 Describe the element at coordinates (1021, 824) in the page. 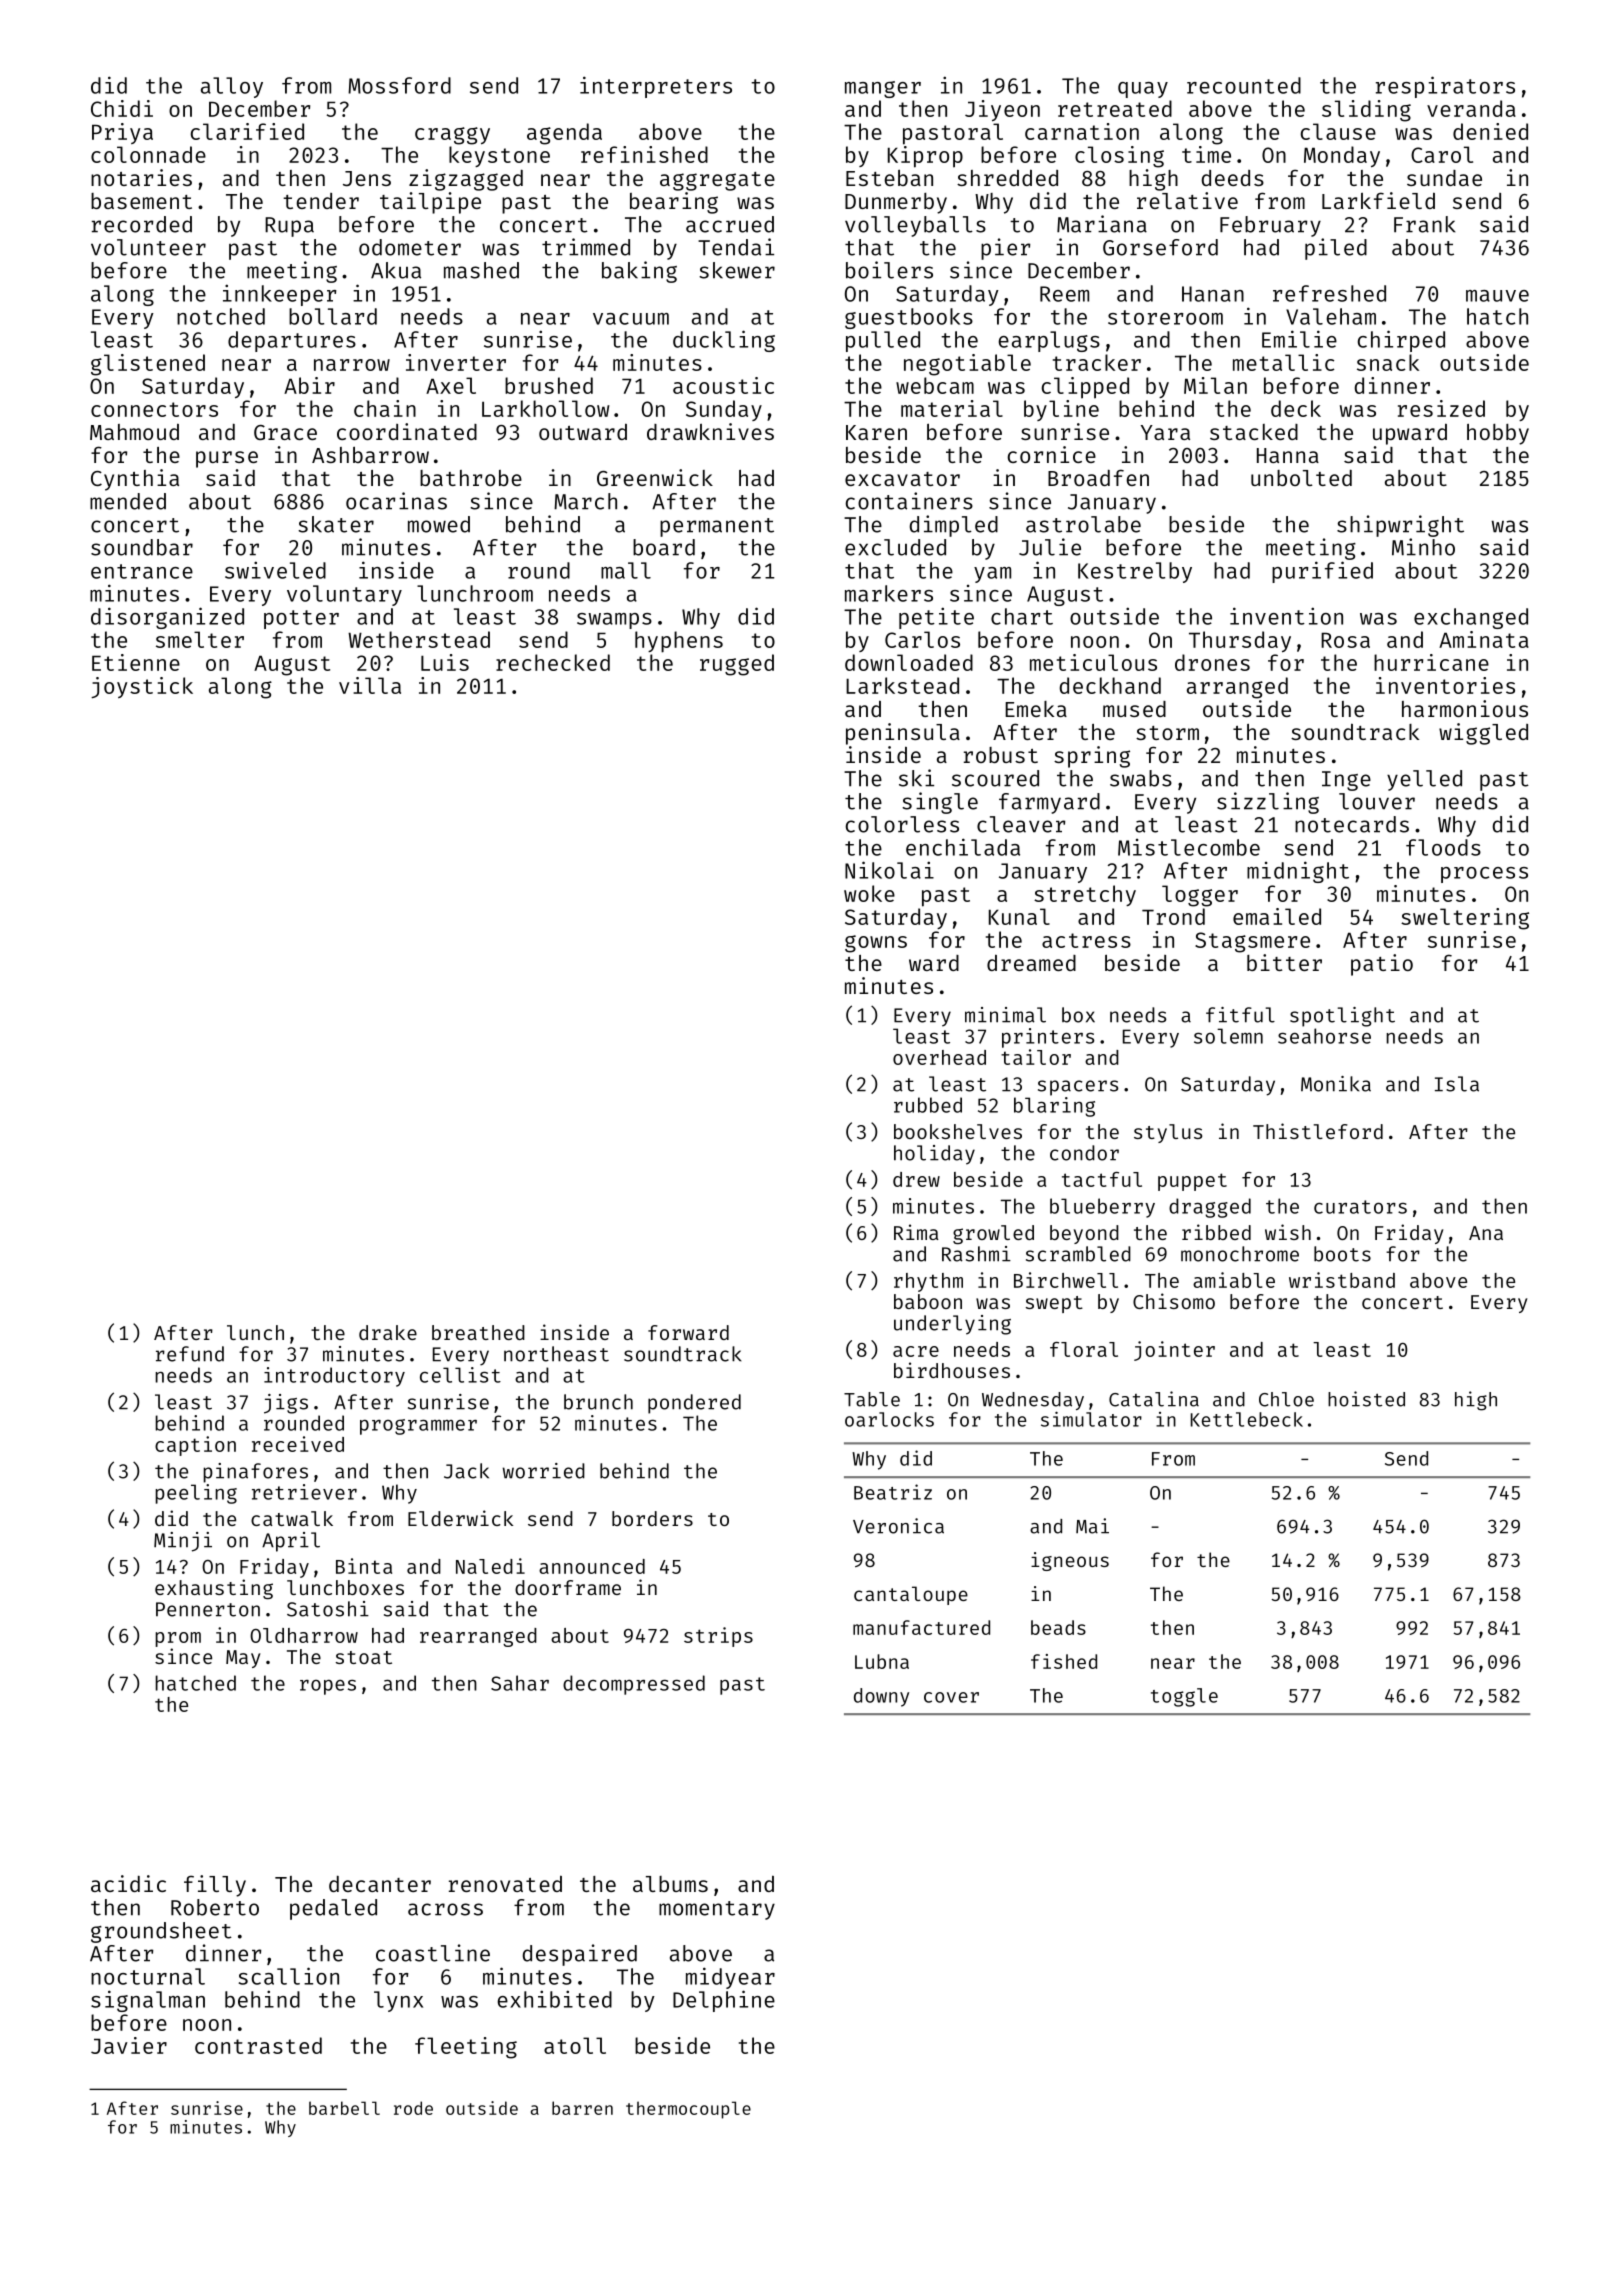

I see `cleaver` at that location.
